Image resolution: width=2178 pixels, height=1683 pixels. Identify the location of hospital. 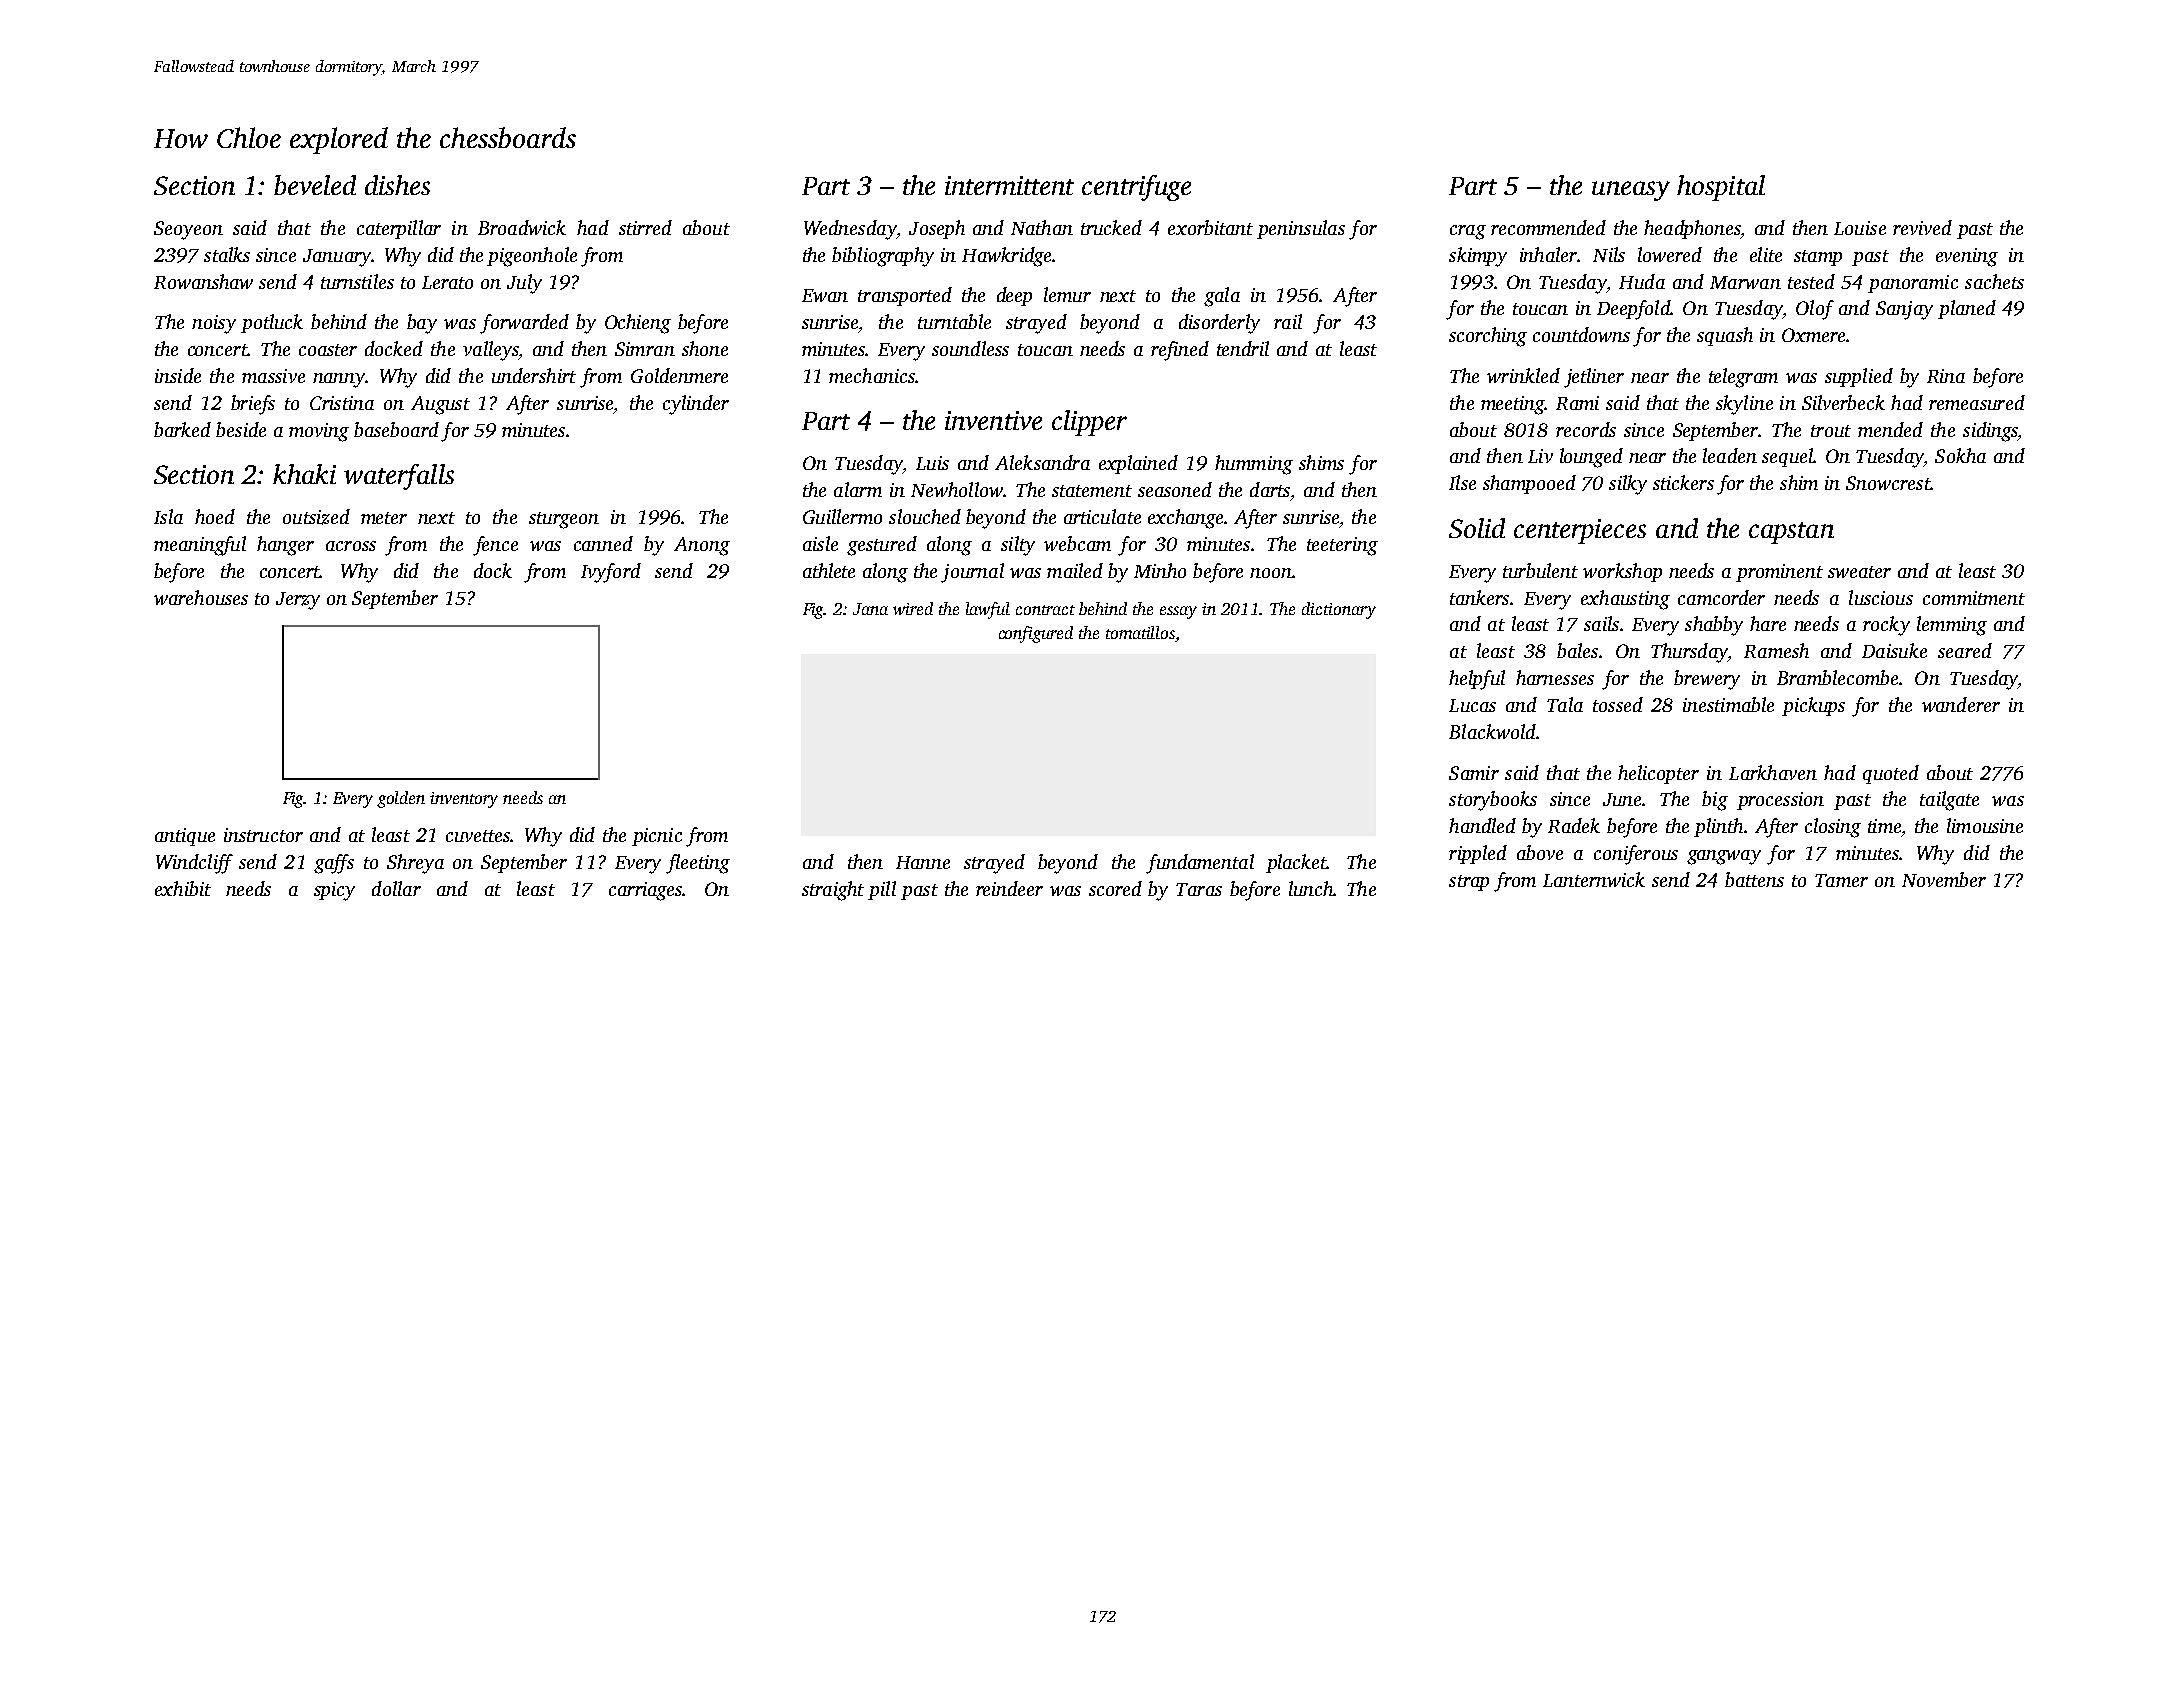
(1721, 188).
